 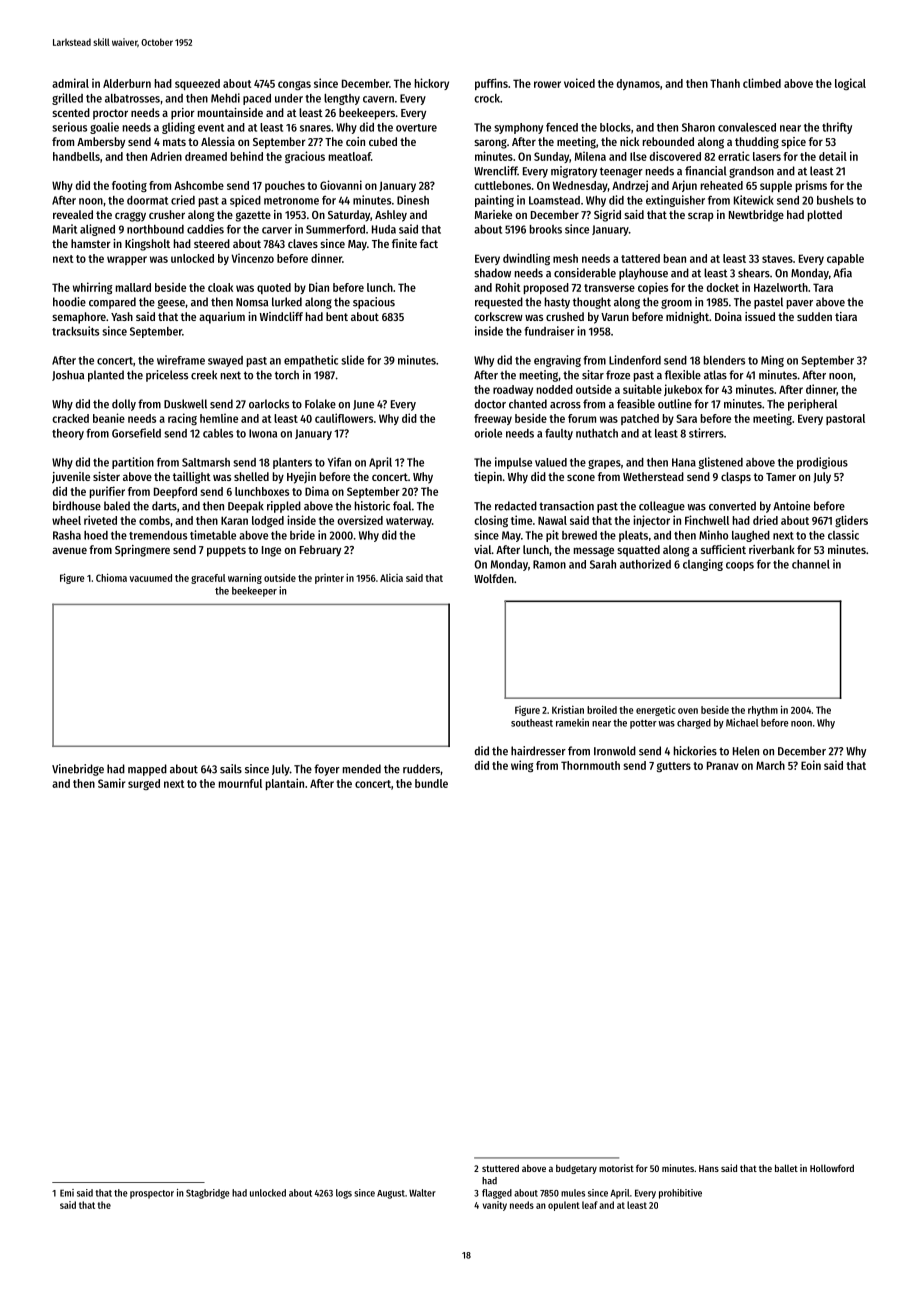 I want to click on revealed, so click(x=73, y=214).
